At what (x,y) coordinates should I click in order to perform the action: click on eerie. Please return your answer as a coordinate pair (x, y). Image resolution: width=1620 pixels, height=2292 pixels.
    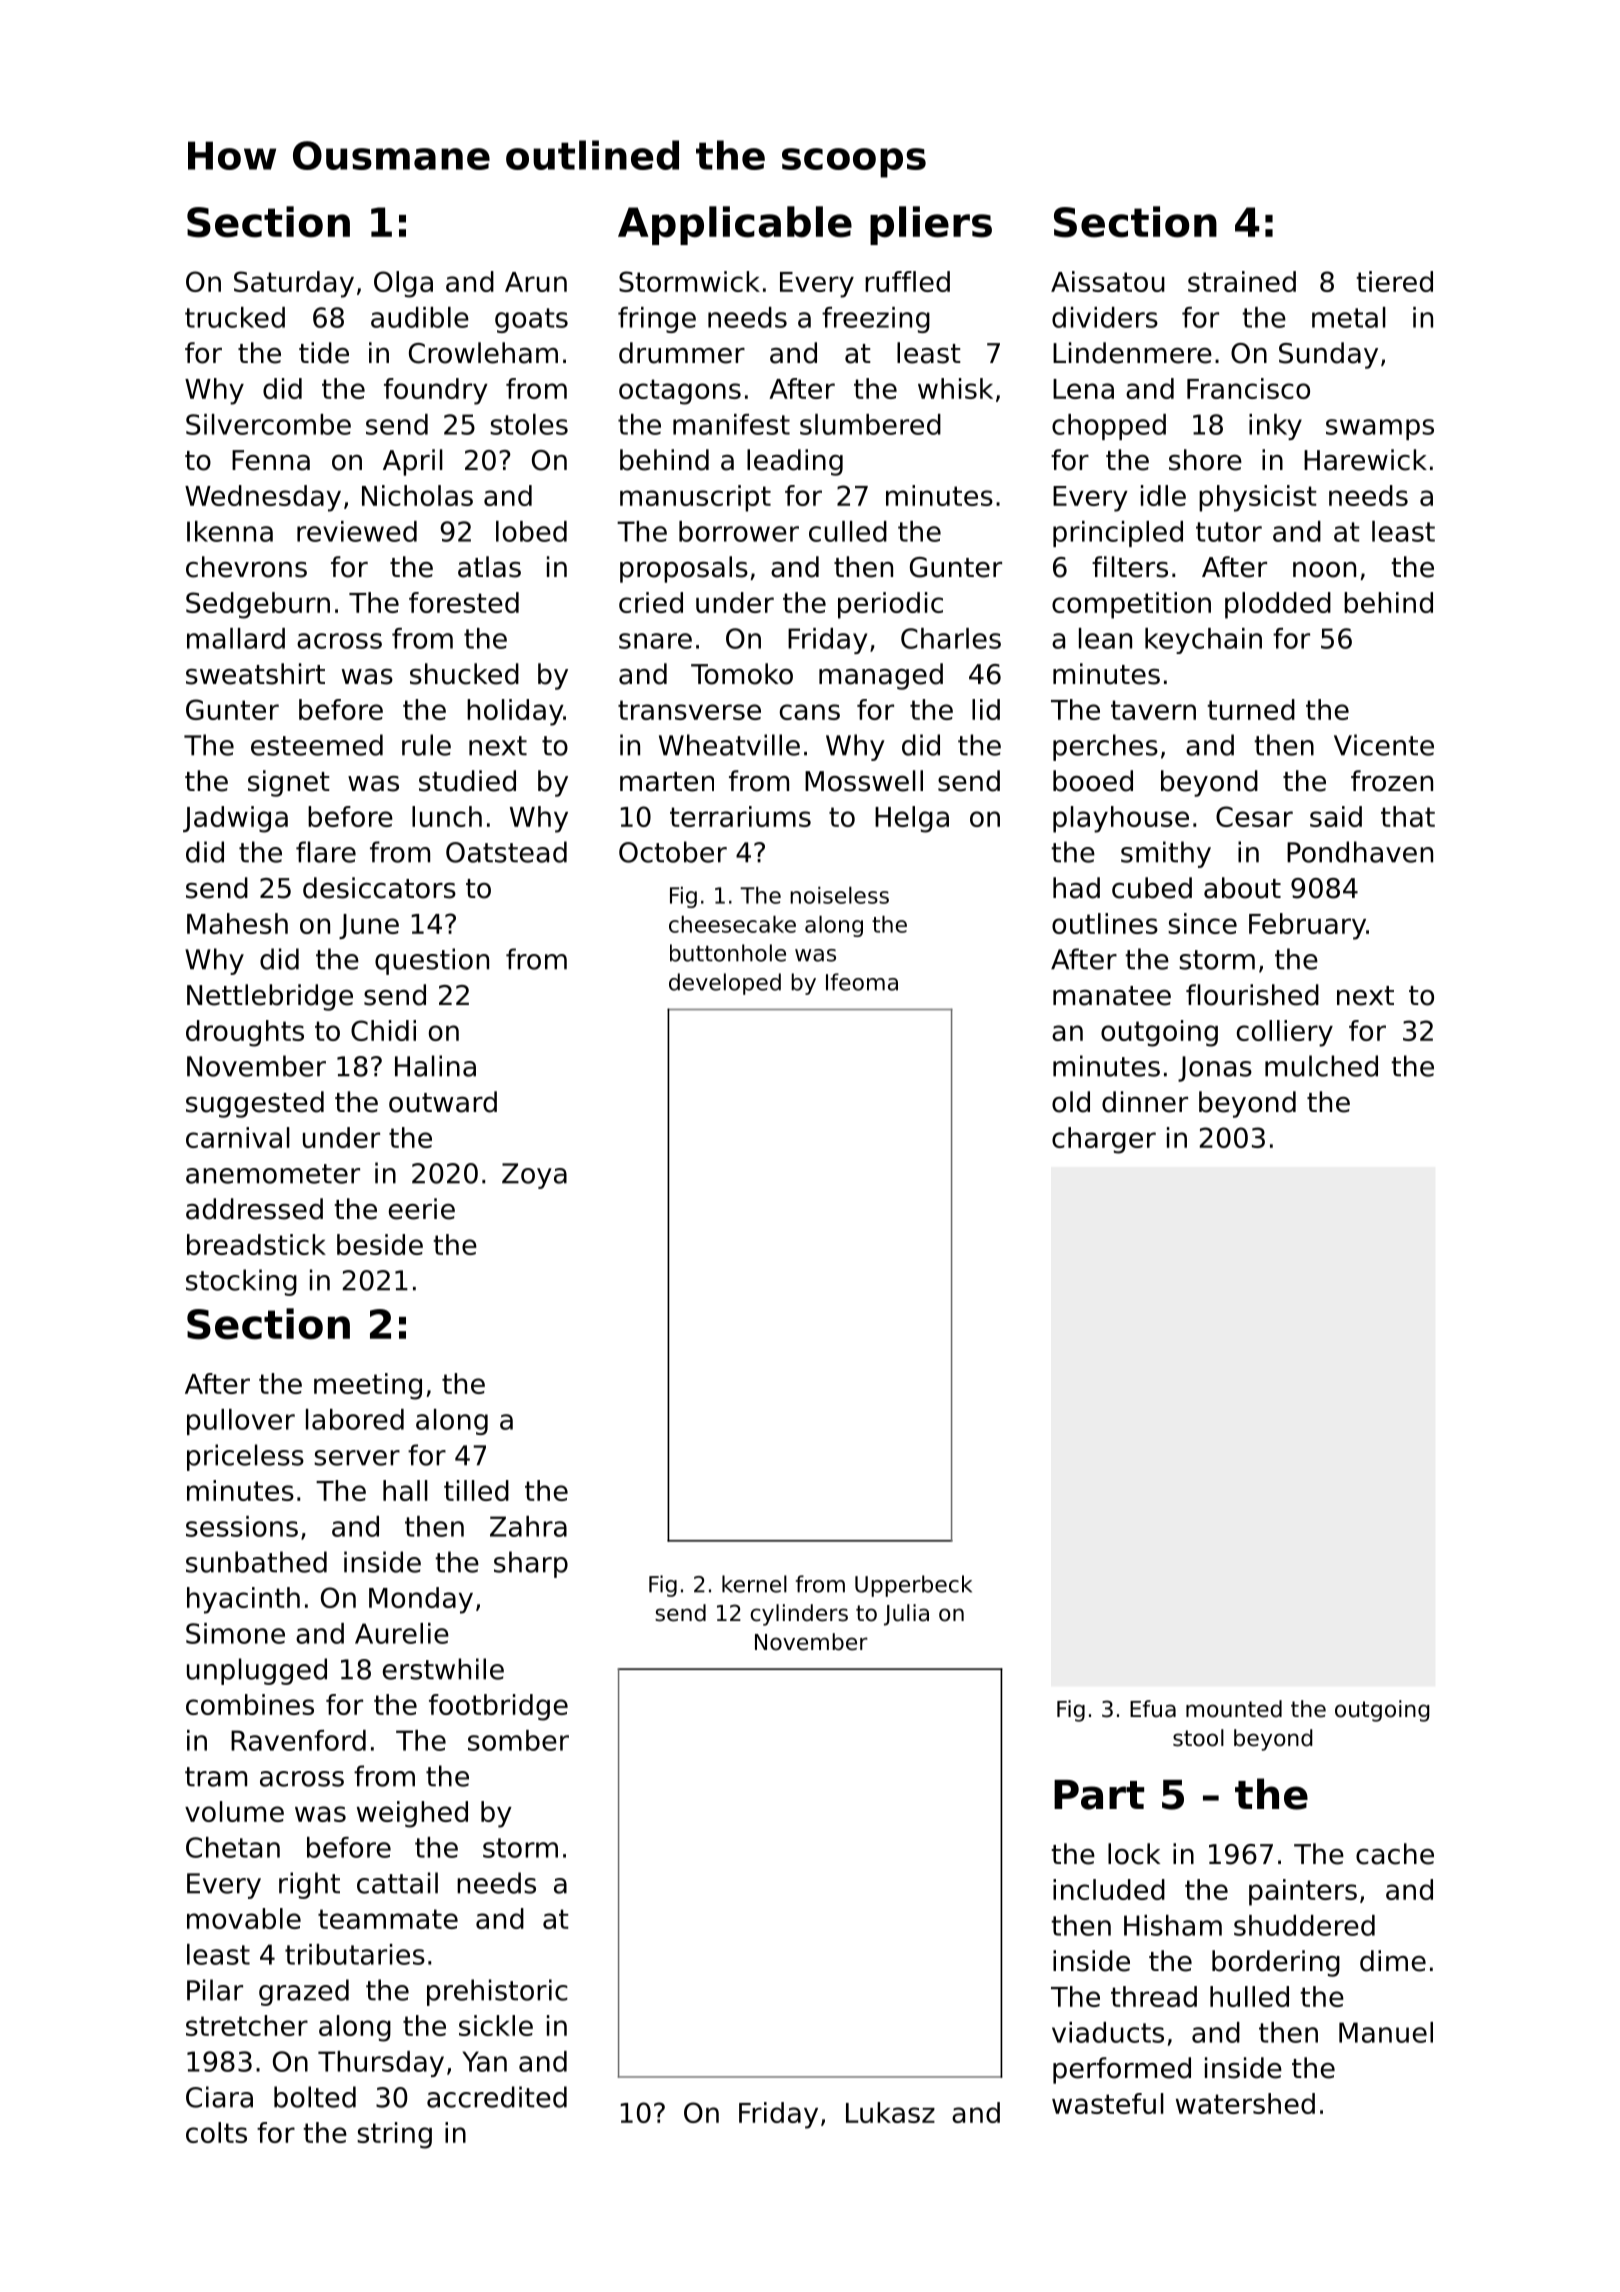
    Looking at the image, I should click on (422, 1209).
